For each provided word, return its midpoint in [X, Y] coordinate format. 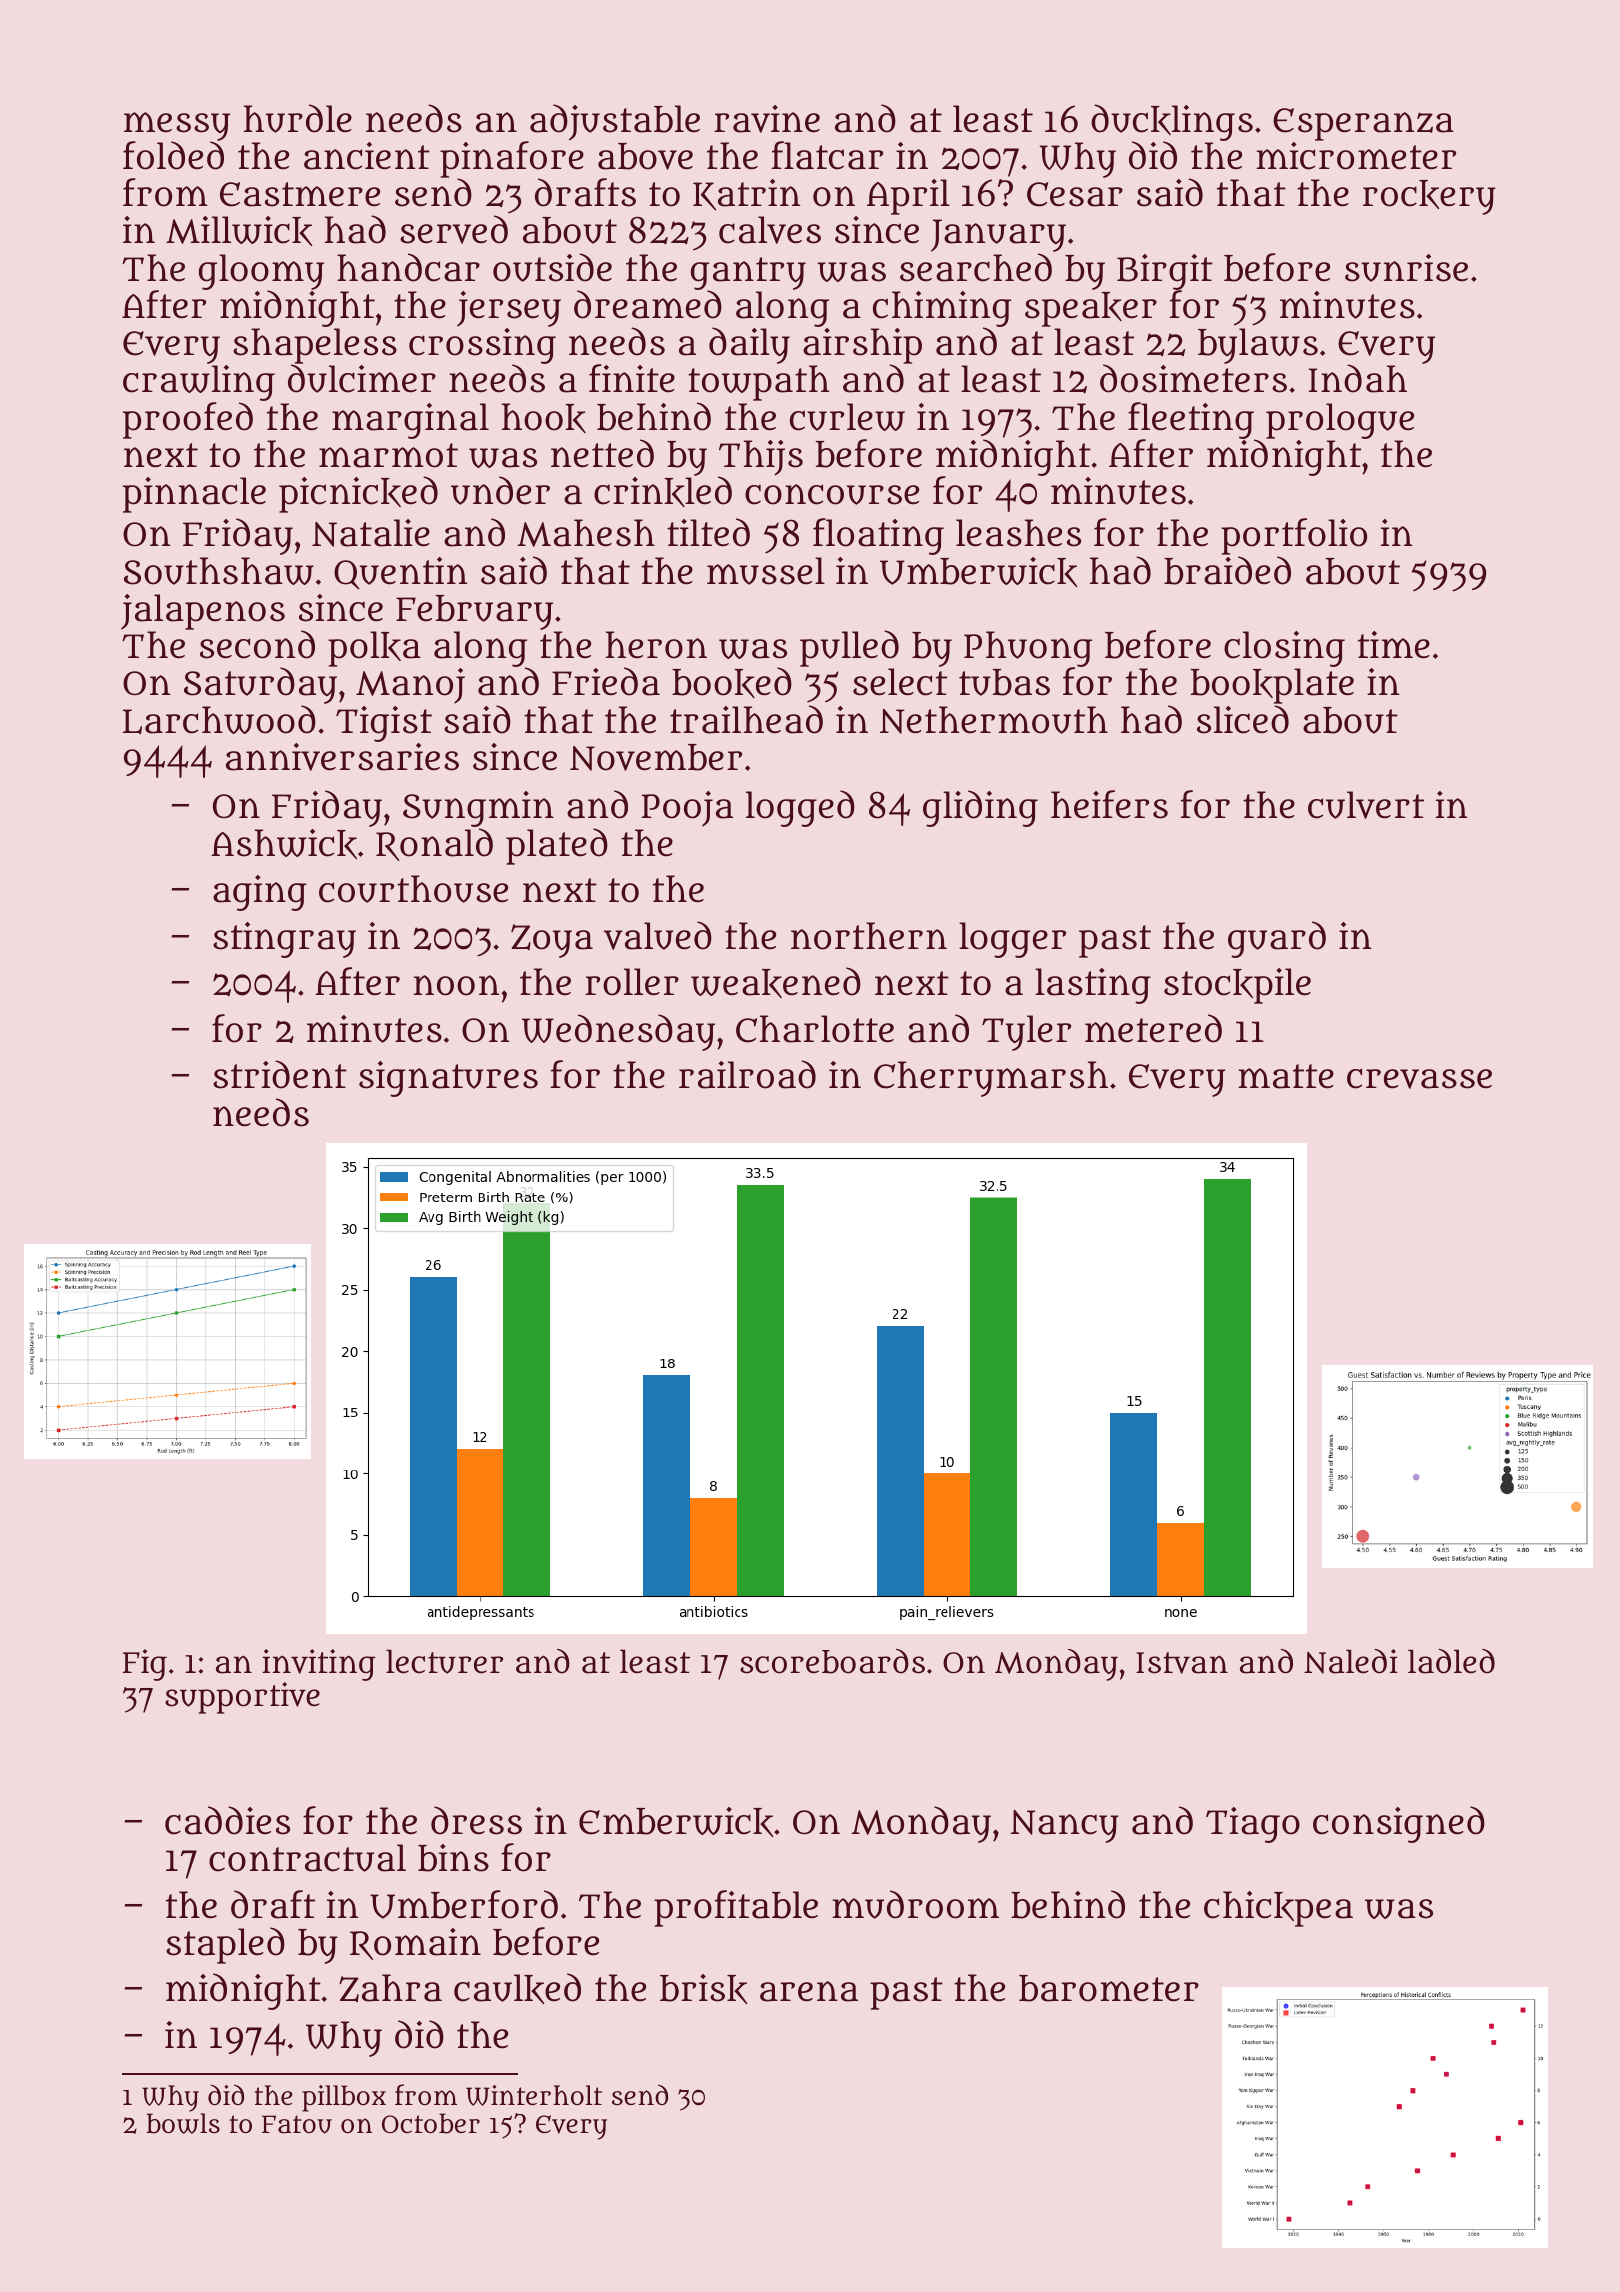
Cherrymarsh [991, 1079]
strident [280, 1074]
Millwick [239, 231]
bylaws [1258, 346]
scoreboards [832, 1661]
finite [632, 378]
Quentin [401, 573]
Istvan [1182, 1663]
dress [476, 1820]
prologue [1340, 421]
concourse [832, 494]
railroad [747, 1074]
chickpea [1278, 1909]
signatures [448, 1079]
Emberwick [676, 1822]
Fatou [297, 2124]
